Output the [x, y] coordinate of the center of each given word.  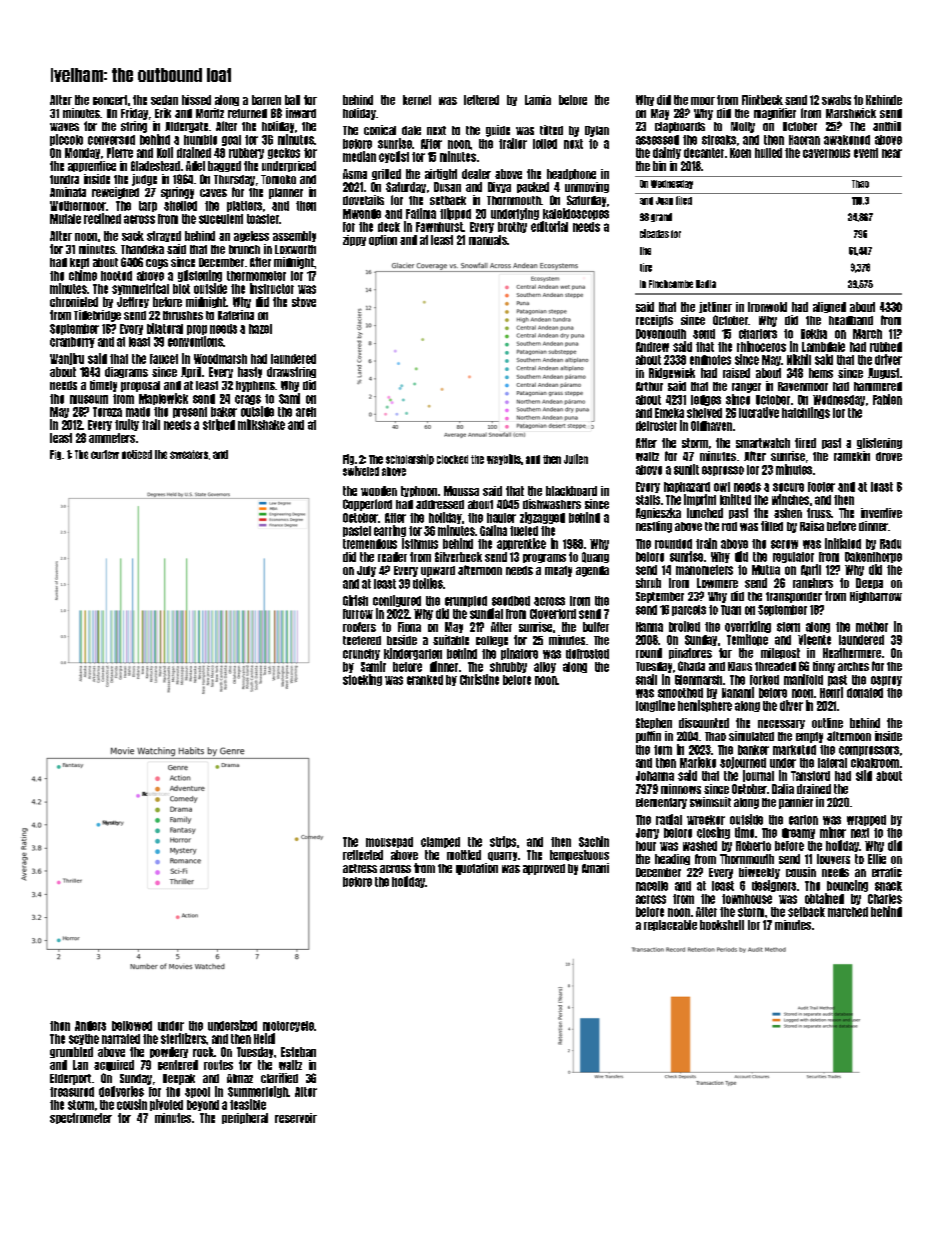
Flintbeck [762, 100]
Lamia [538, 100]
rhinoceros [761, 346]
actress [360, 868]
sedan [164, 100]
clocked [452, 459]
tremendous [370, 544]
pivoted [166, 1105]
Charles [885, 899]
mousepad [389, 842]
